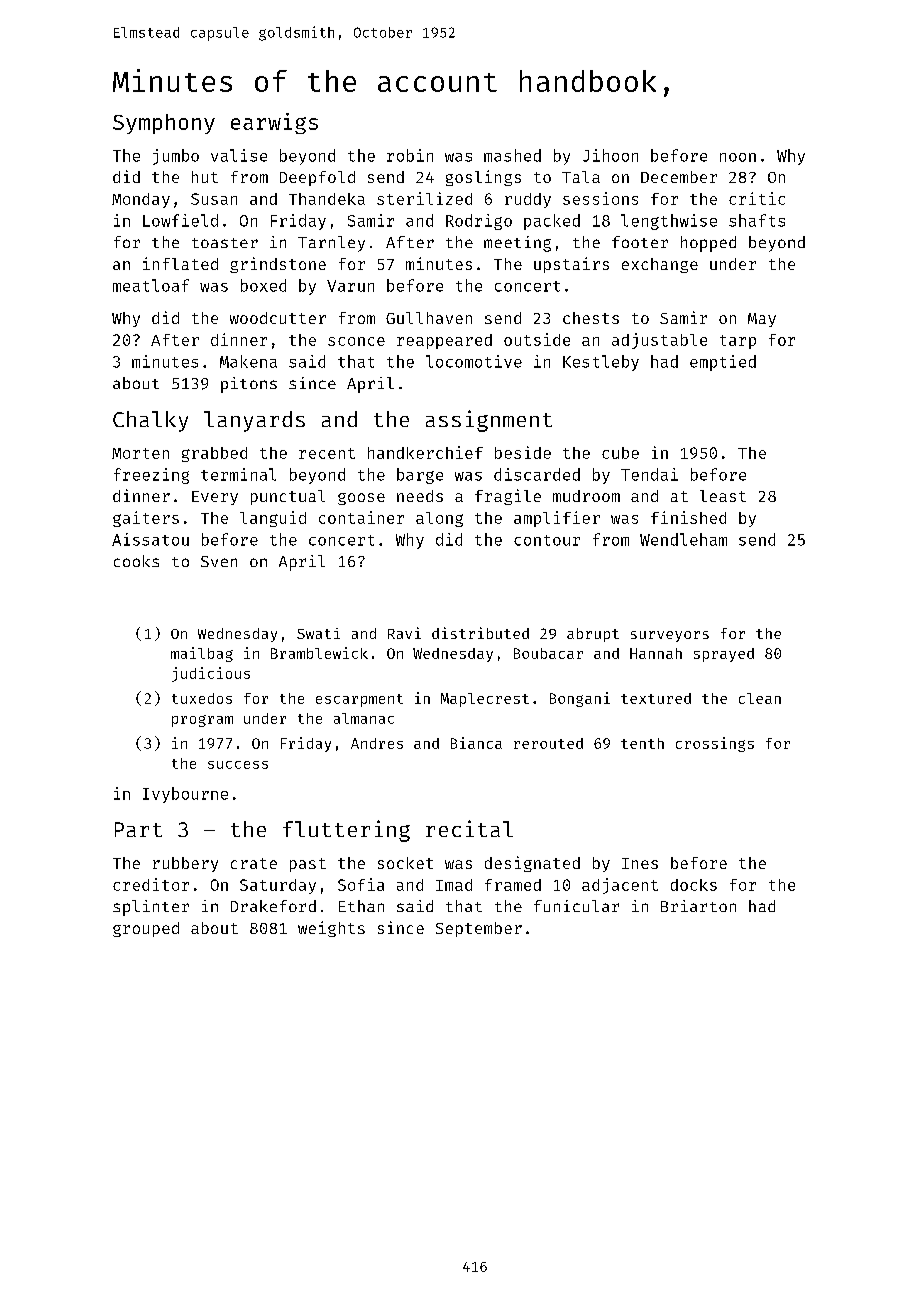 This document has height=1308, width=924. Describe the element at coordinates (698, 906) in the document. I see `Briarton` at that location.
